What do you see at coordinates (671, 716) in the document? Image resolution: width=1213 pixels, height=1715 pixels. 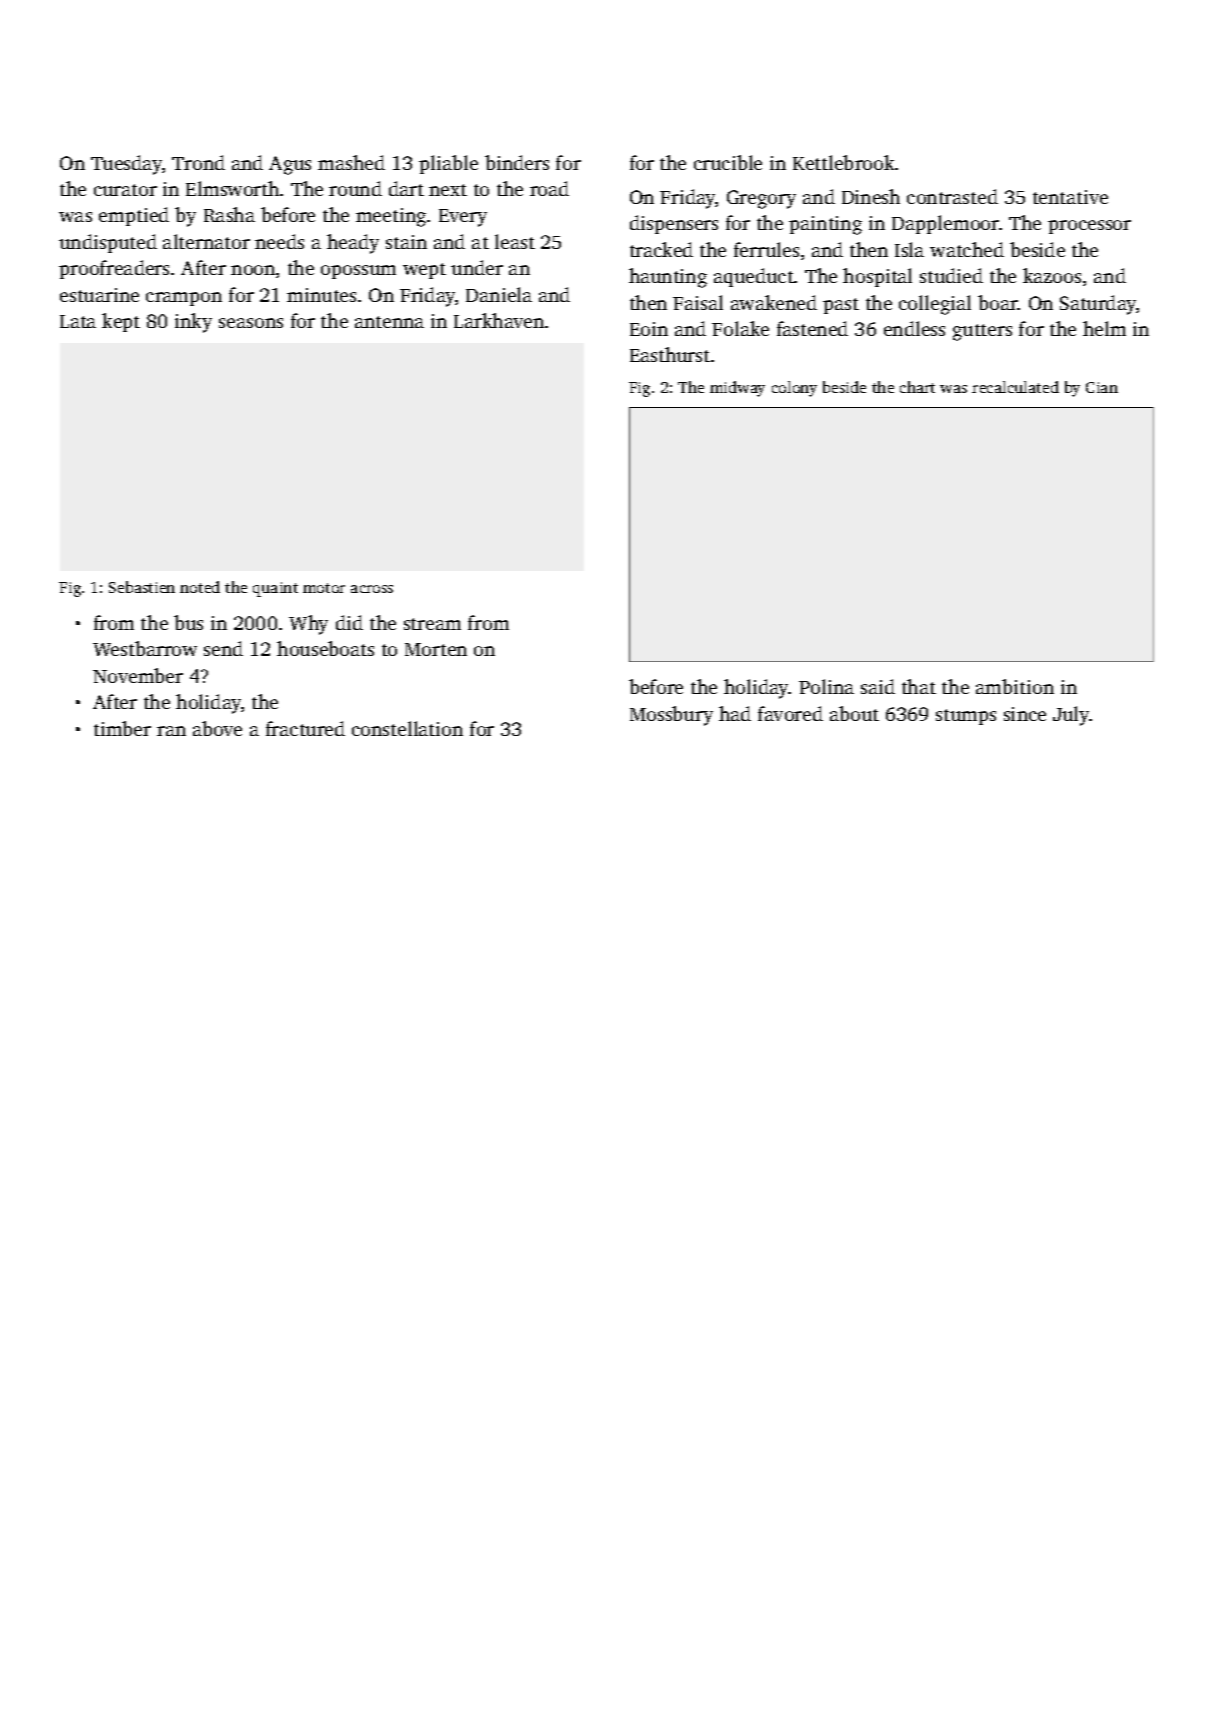 I see `Mossbury` at bounding box center [671, 716].
